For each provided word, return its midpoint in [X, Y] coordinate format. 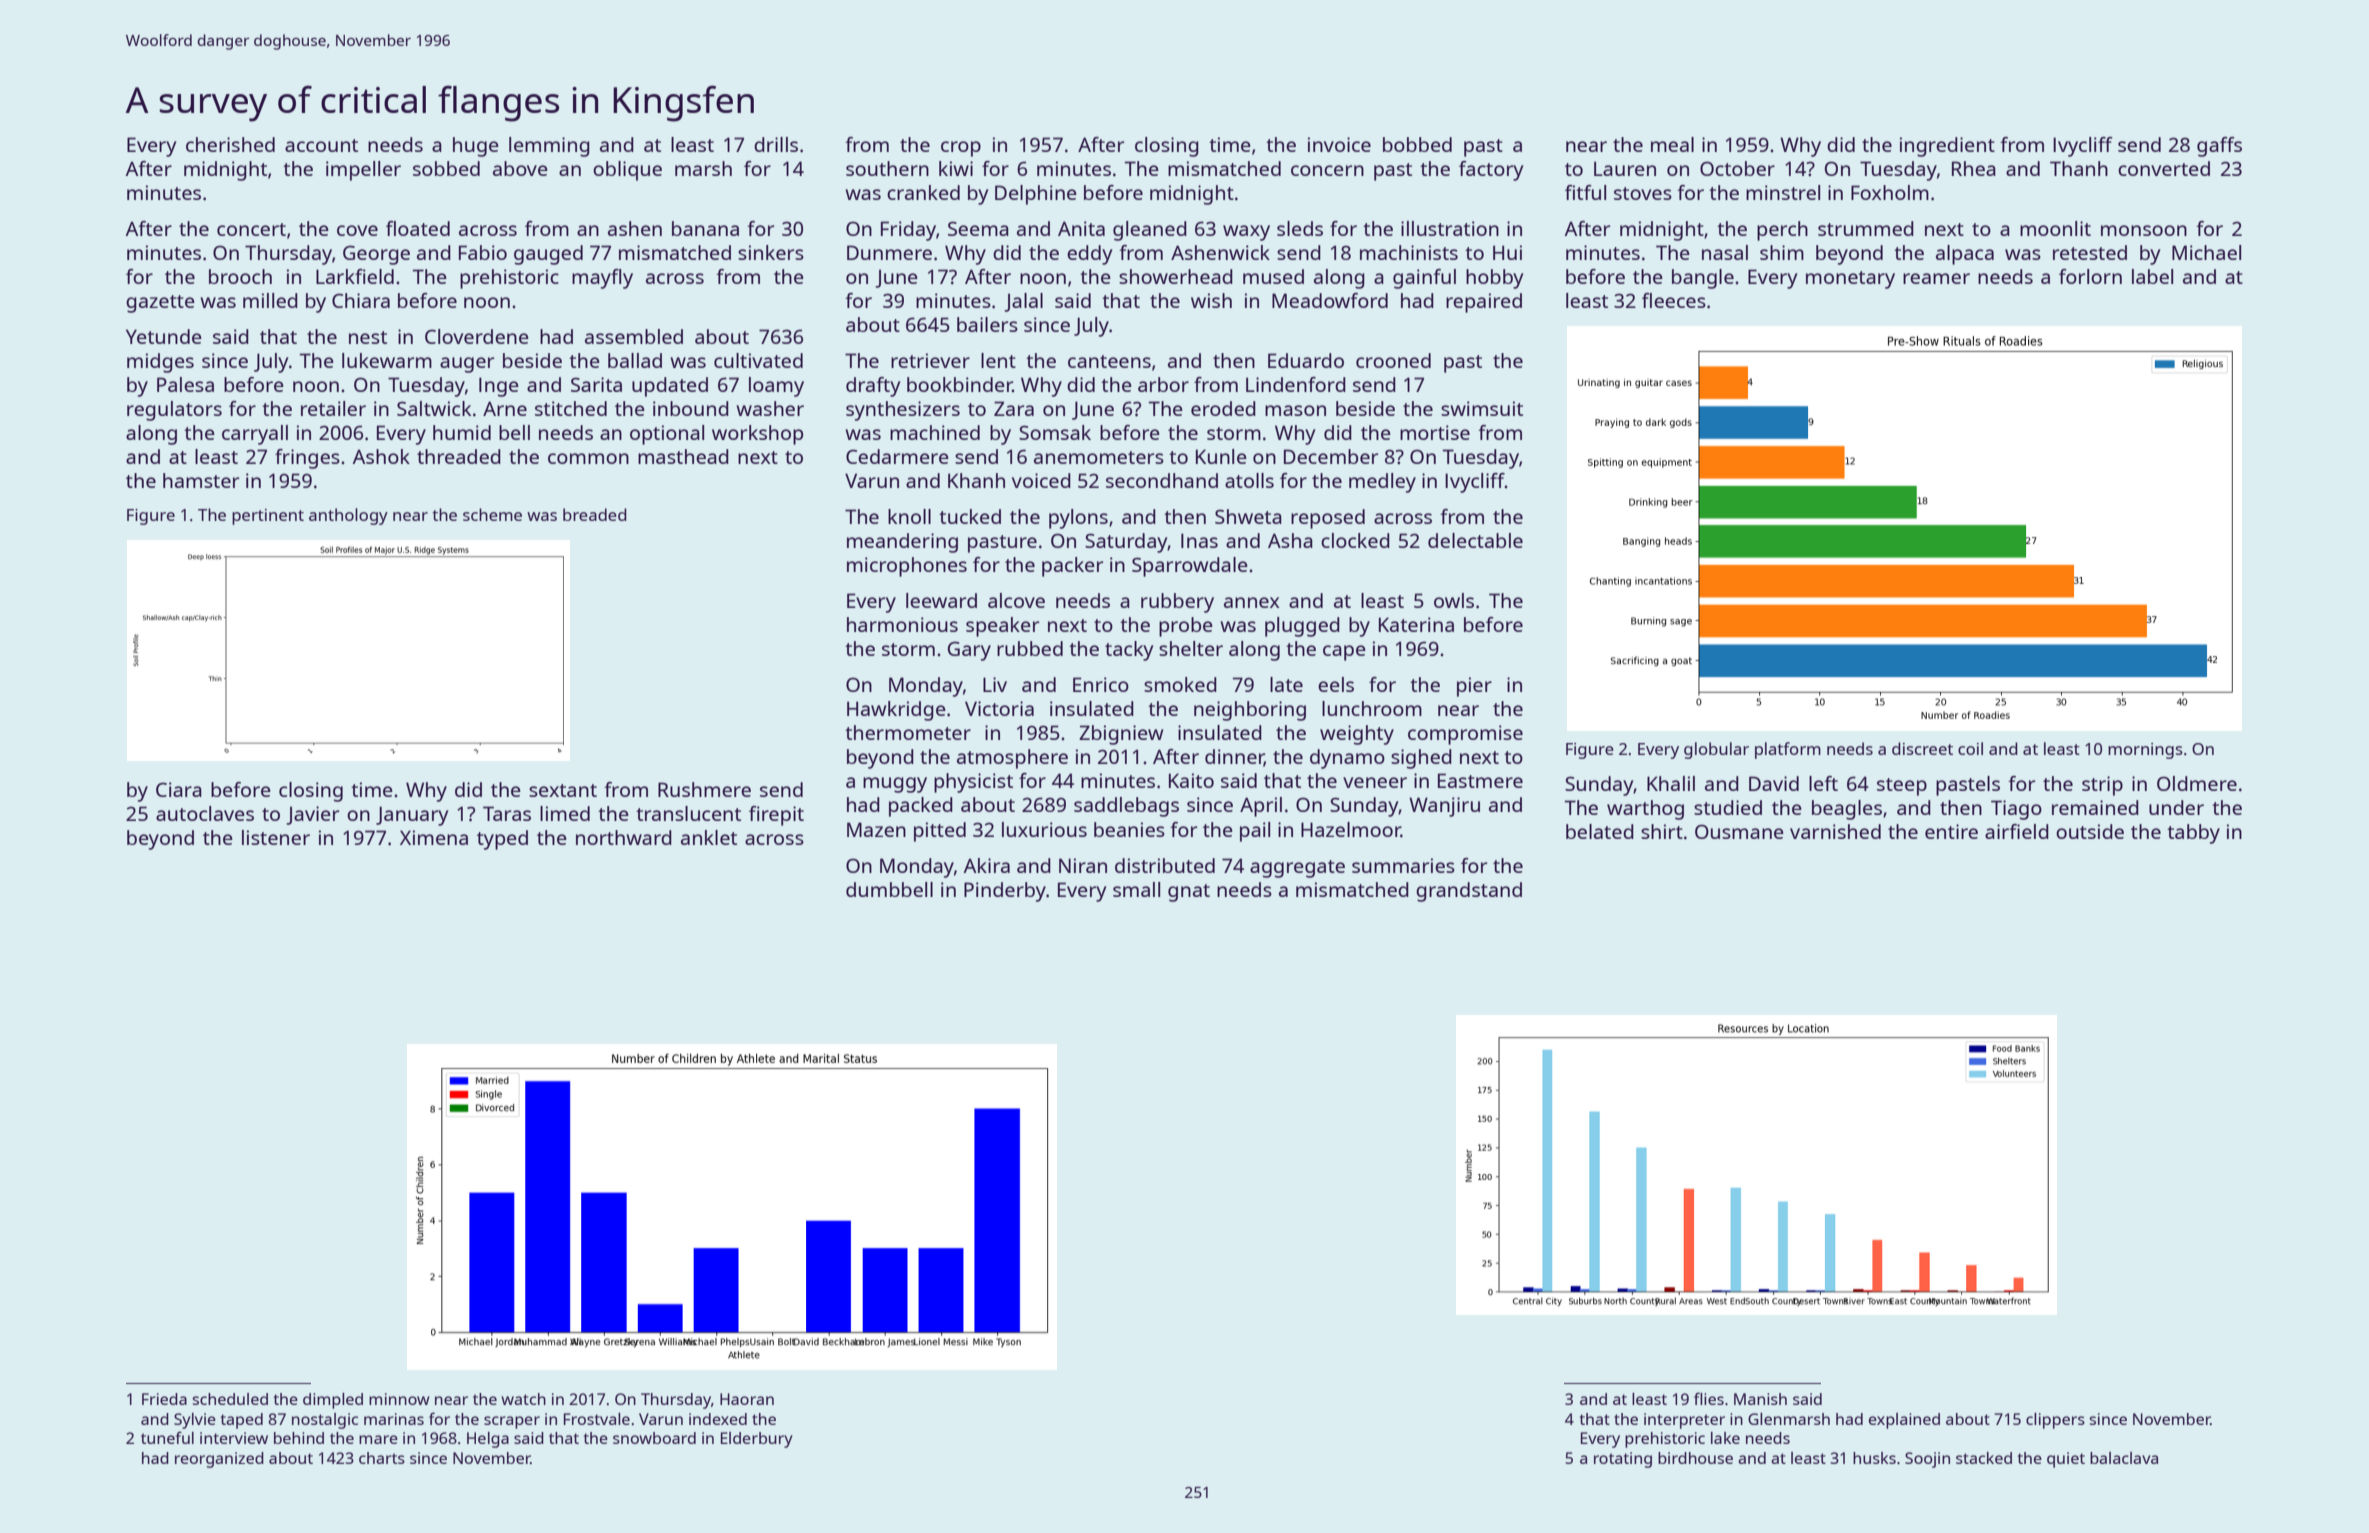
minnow [399, 1399]
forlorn [2090, 276]
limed [565, 813]
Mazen [876, 829]
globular [1716, 750]
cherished [230, 144]
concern [1327, 170]
